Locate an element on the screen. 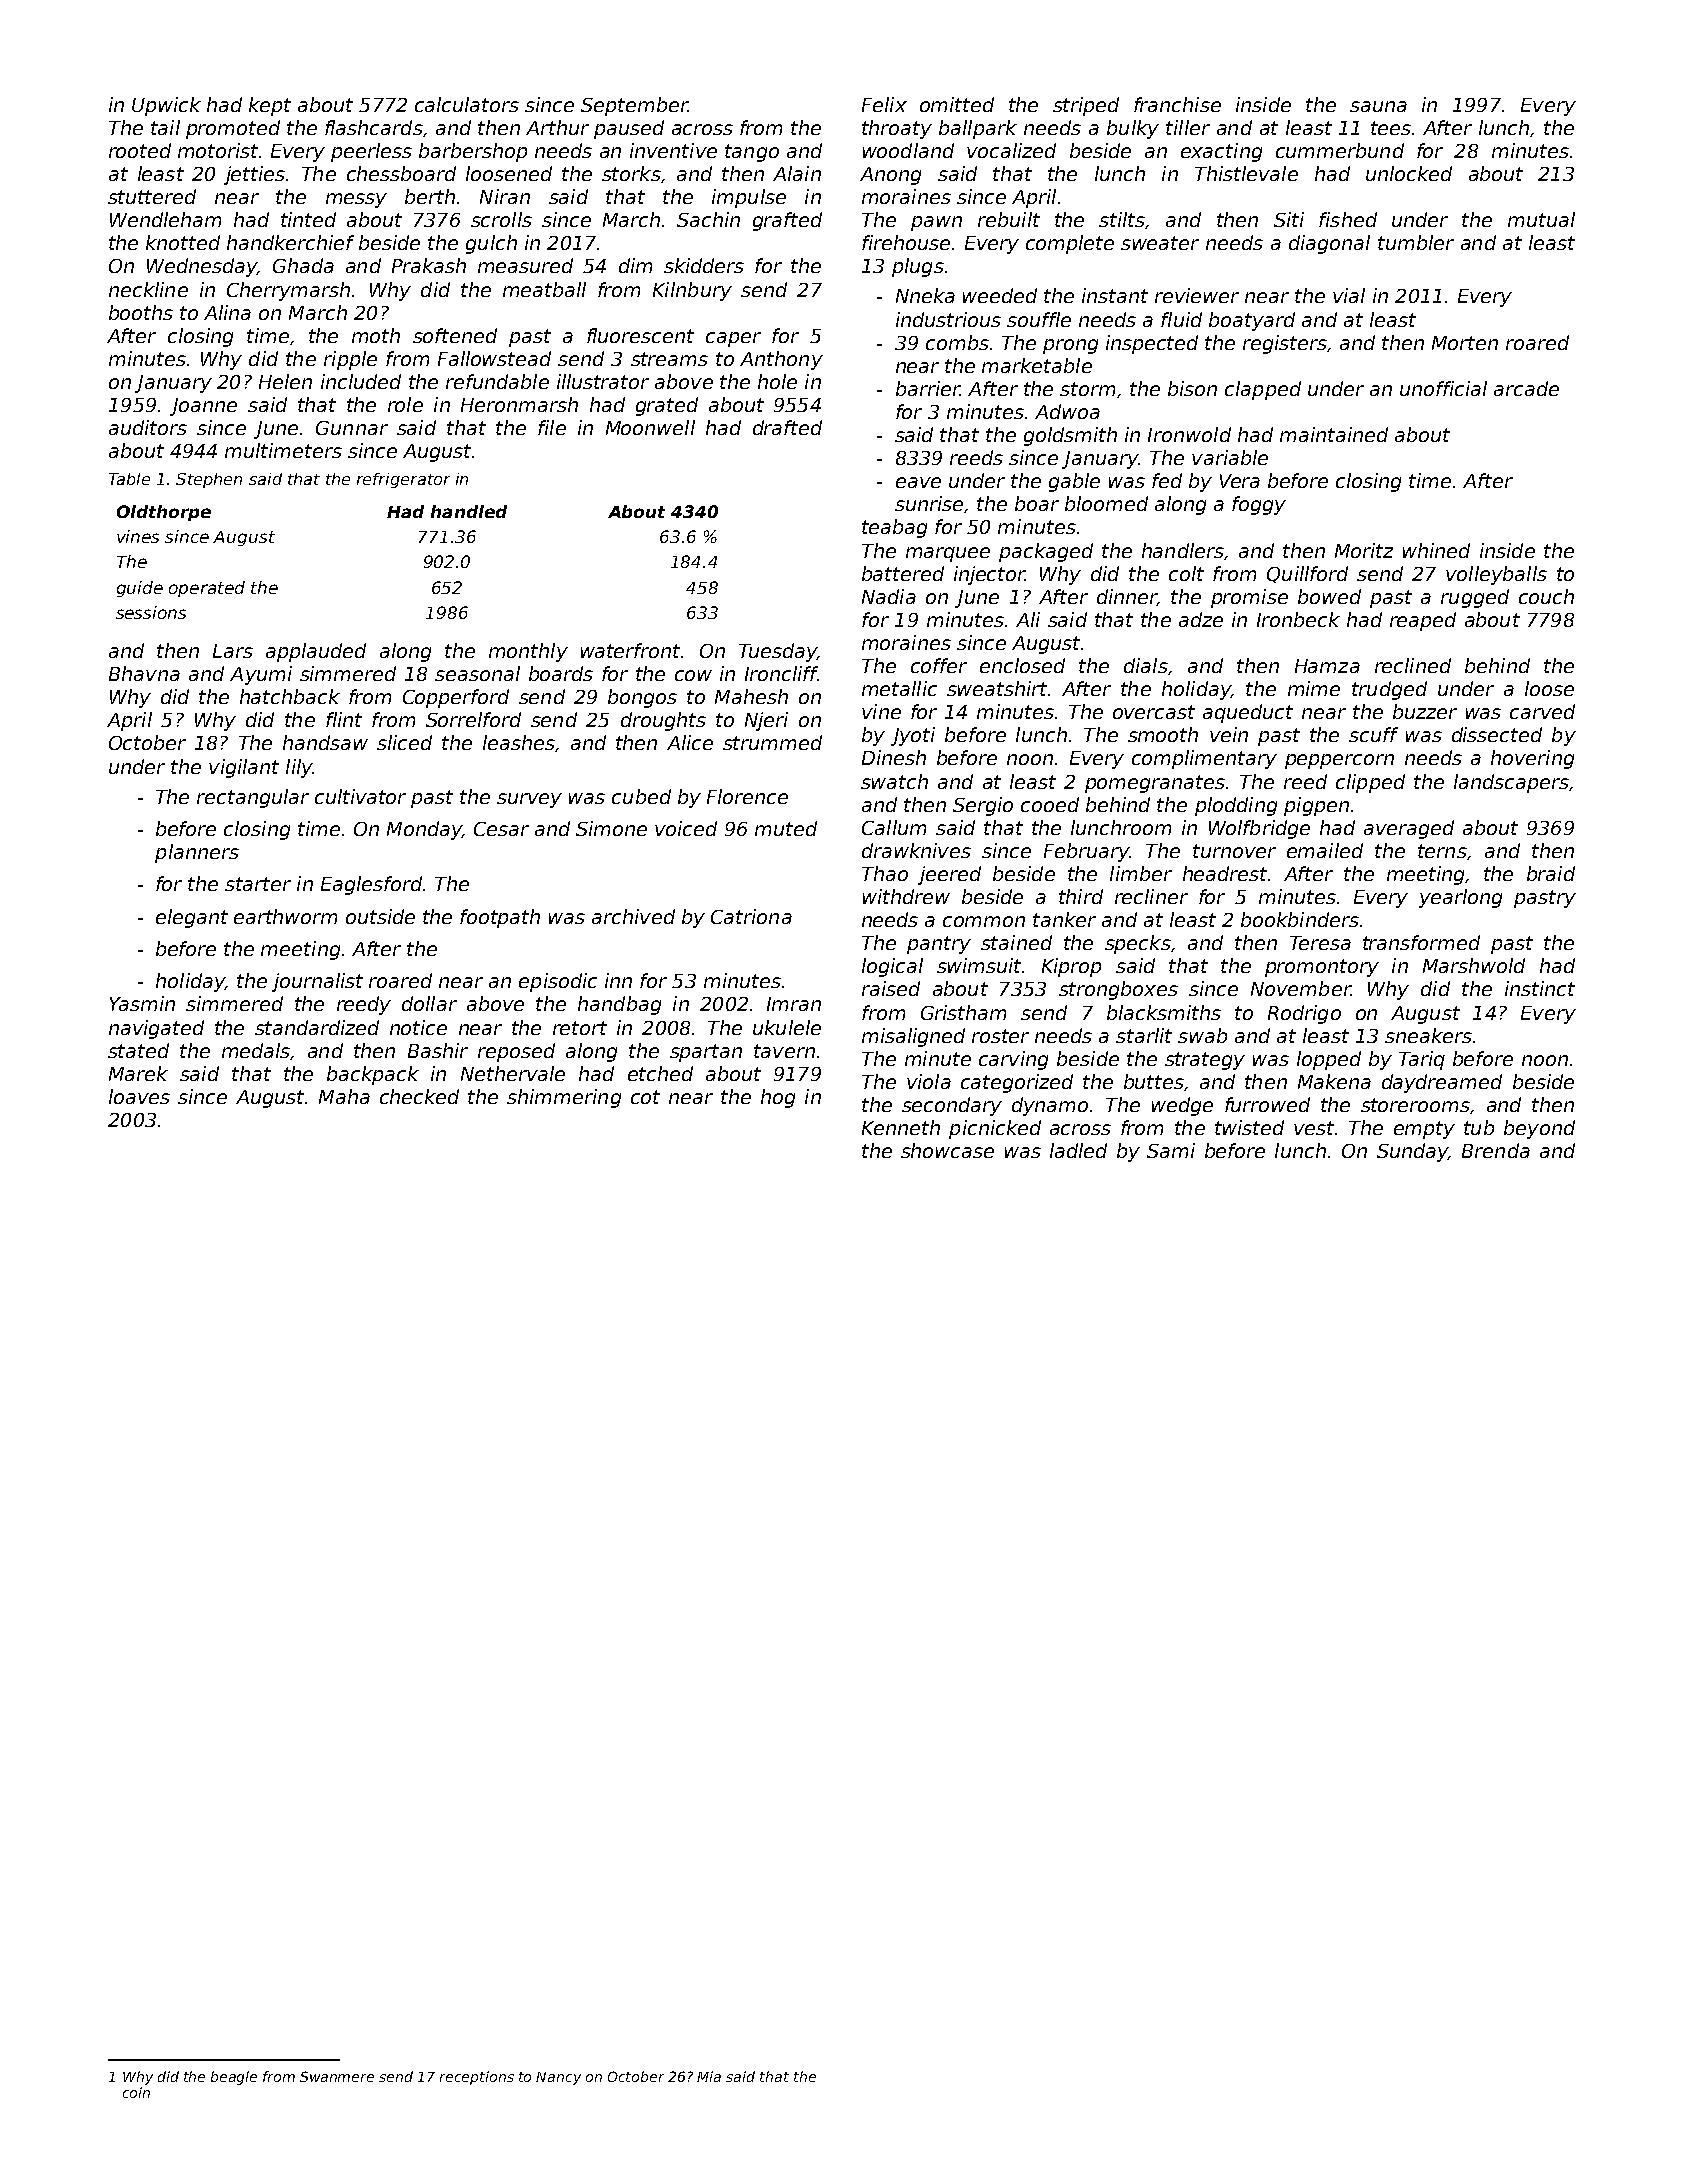 This screenshot has width=1683, height=2178. kept is located at coordinates (270, 106).
